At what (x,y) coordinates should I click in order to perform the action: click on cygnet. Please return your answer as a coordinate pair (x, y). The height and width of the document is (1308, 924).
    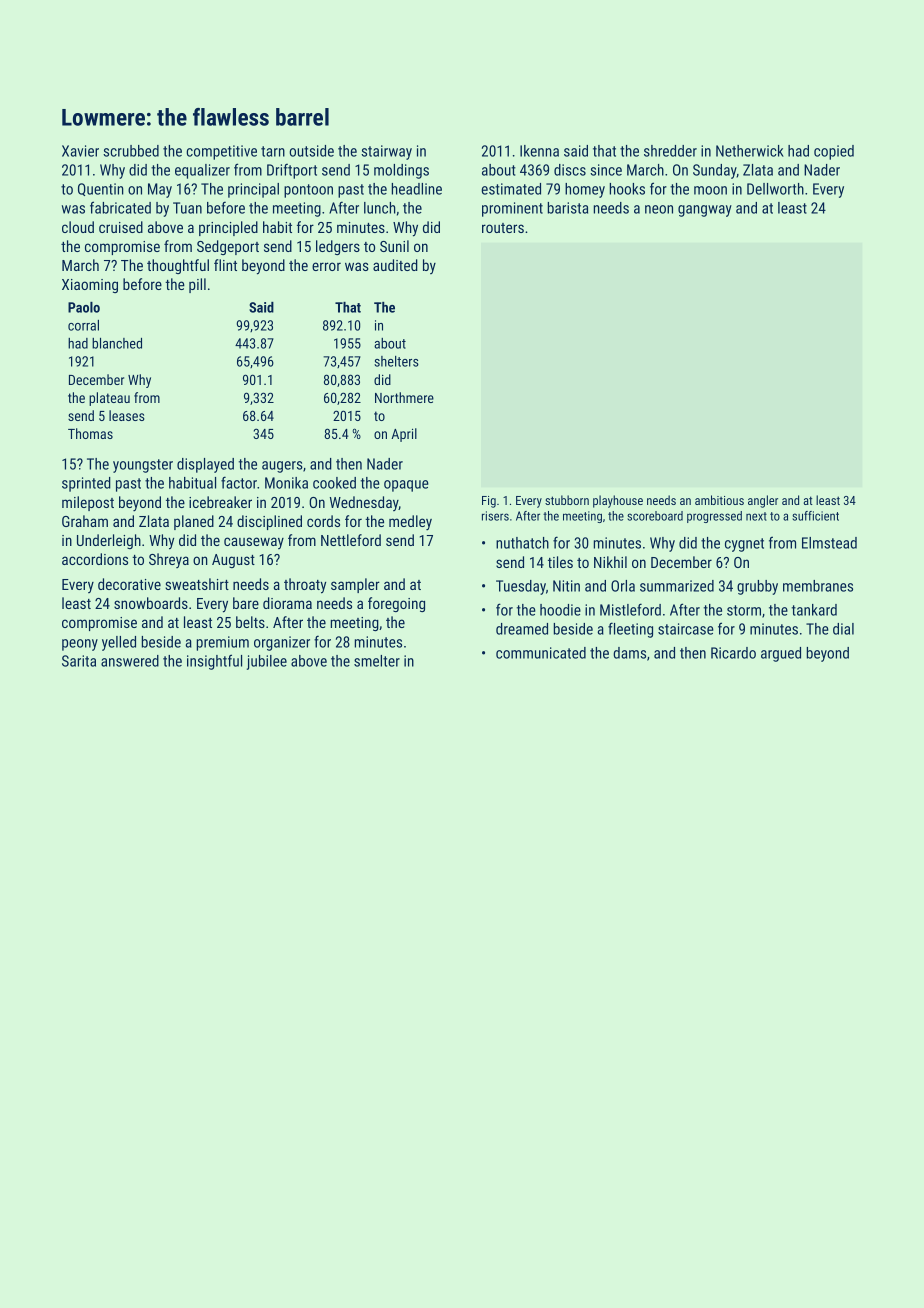
    Looking at the image, I should click on (744, 545).
